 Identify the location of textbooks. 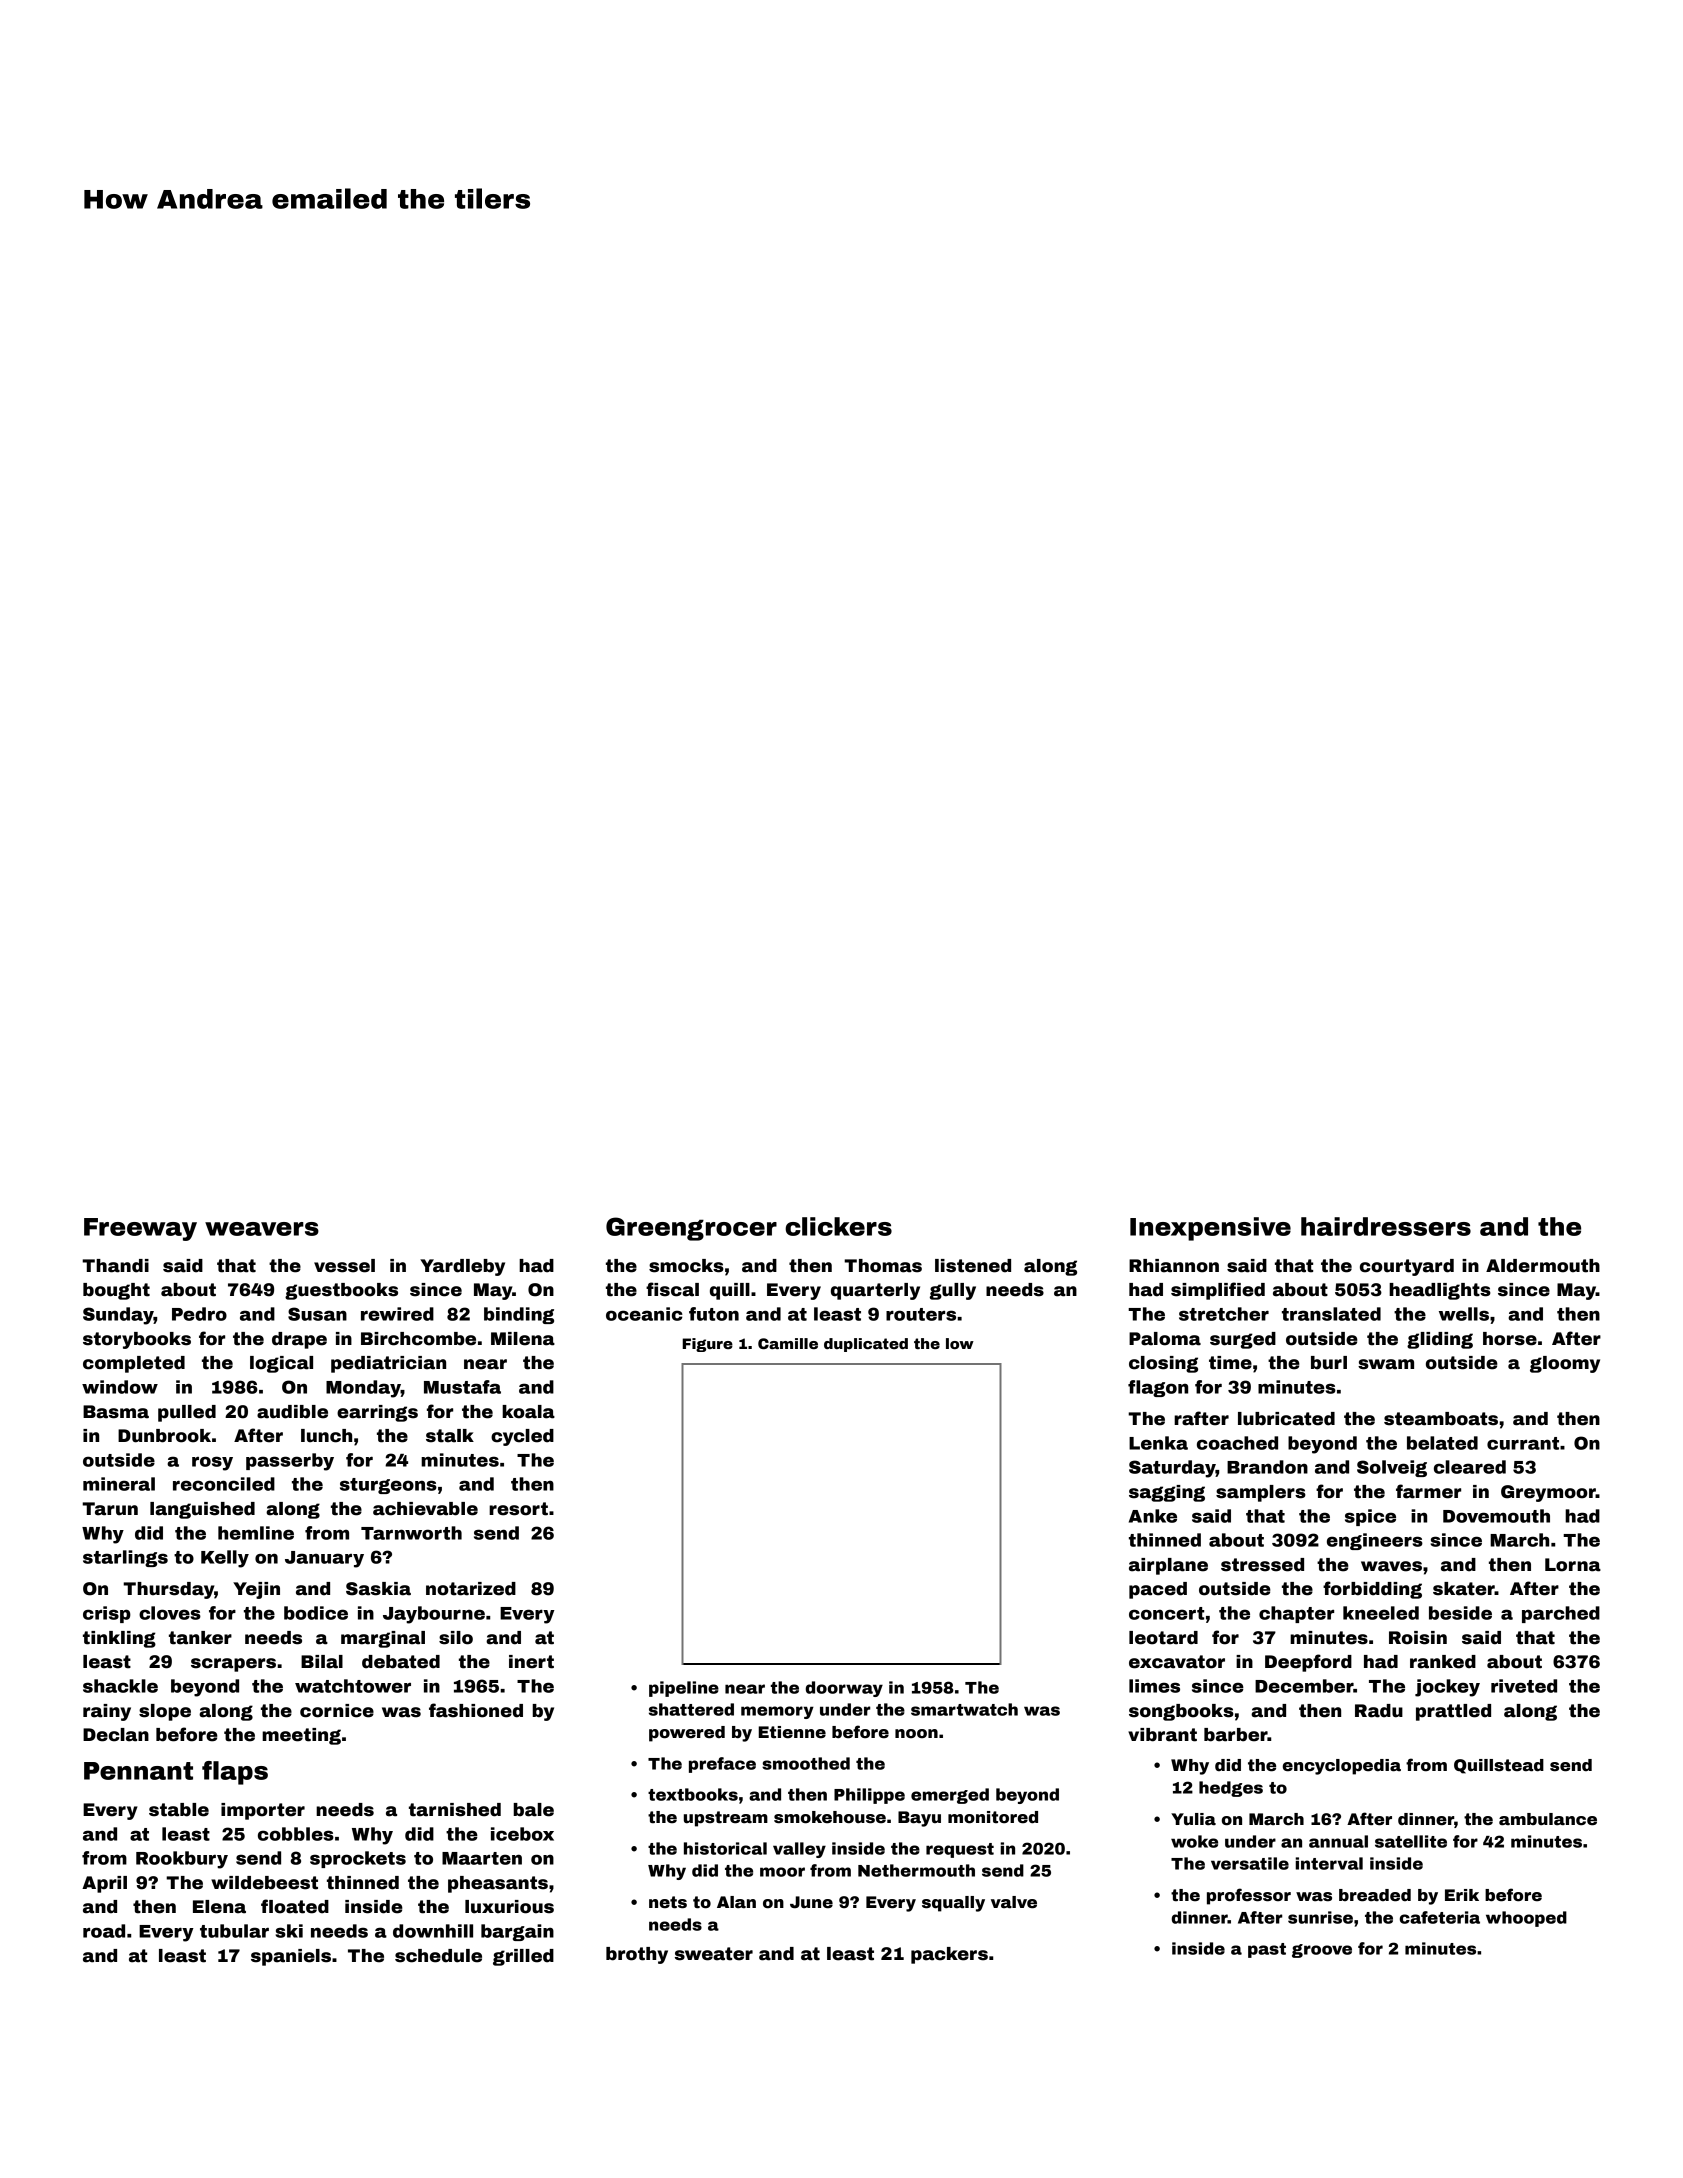
(693, 1794).
